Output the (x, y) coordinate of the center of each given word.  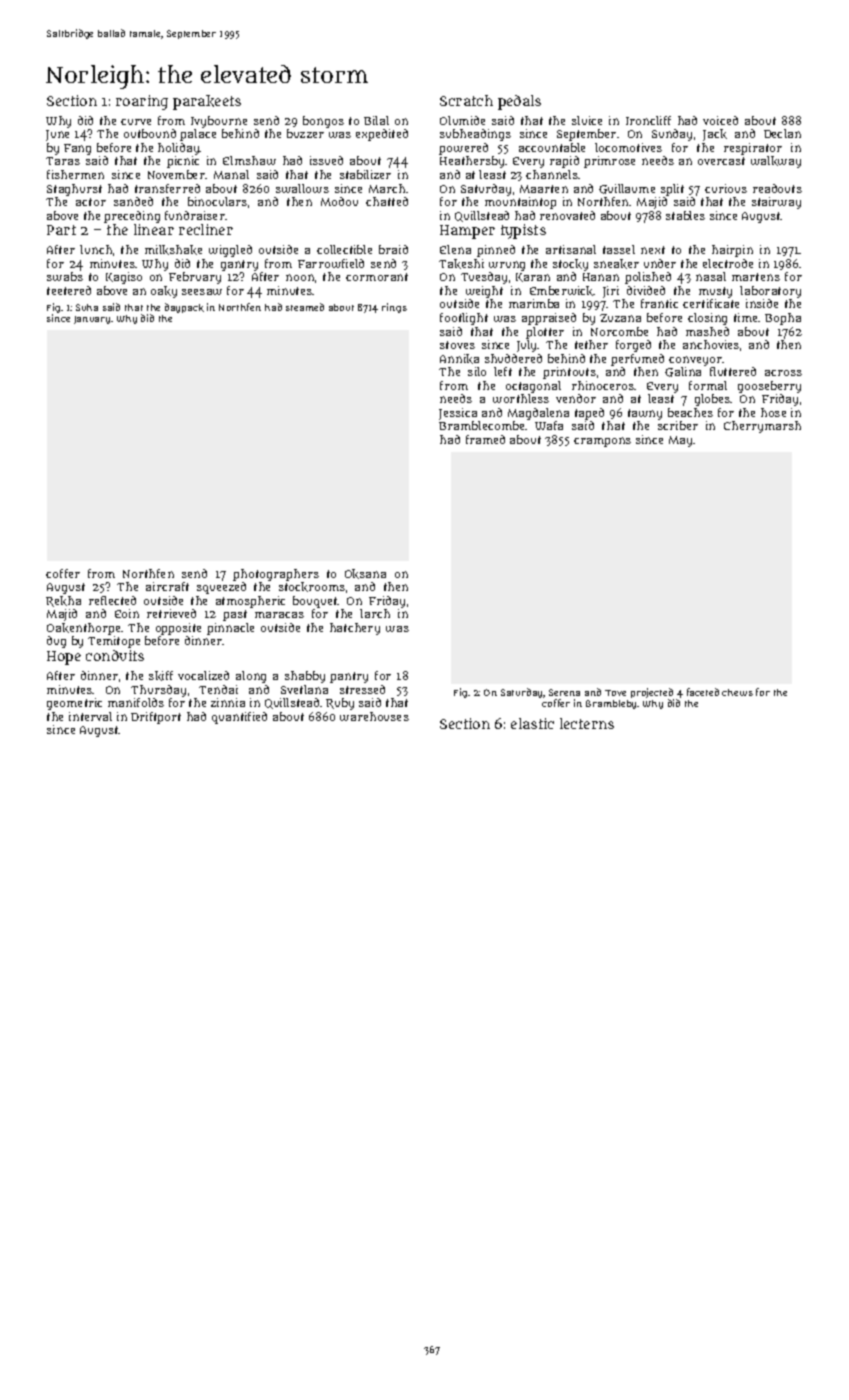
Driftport (156, 718)
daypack (184, 308)
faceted (703, 692)
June (57, 135)
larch (375, 613)
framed (485, 439)
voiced (720, 120)
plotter (545, 333)
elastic (532, 723)
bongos (323, 122)
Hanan (601, 277)
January (92, 320)
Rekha (63, 601)
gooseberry (769, 387)
